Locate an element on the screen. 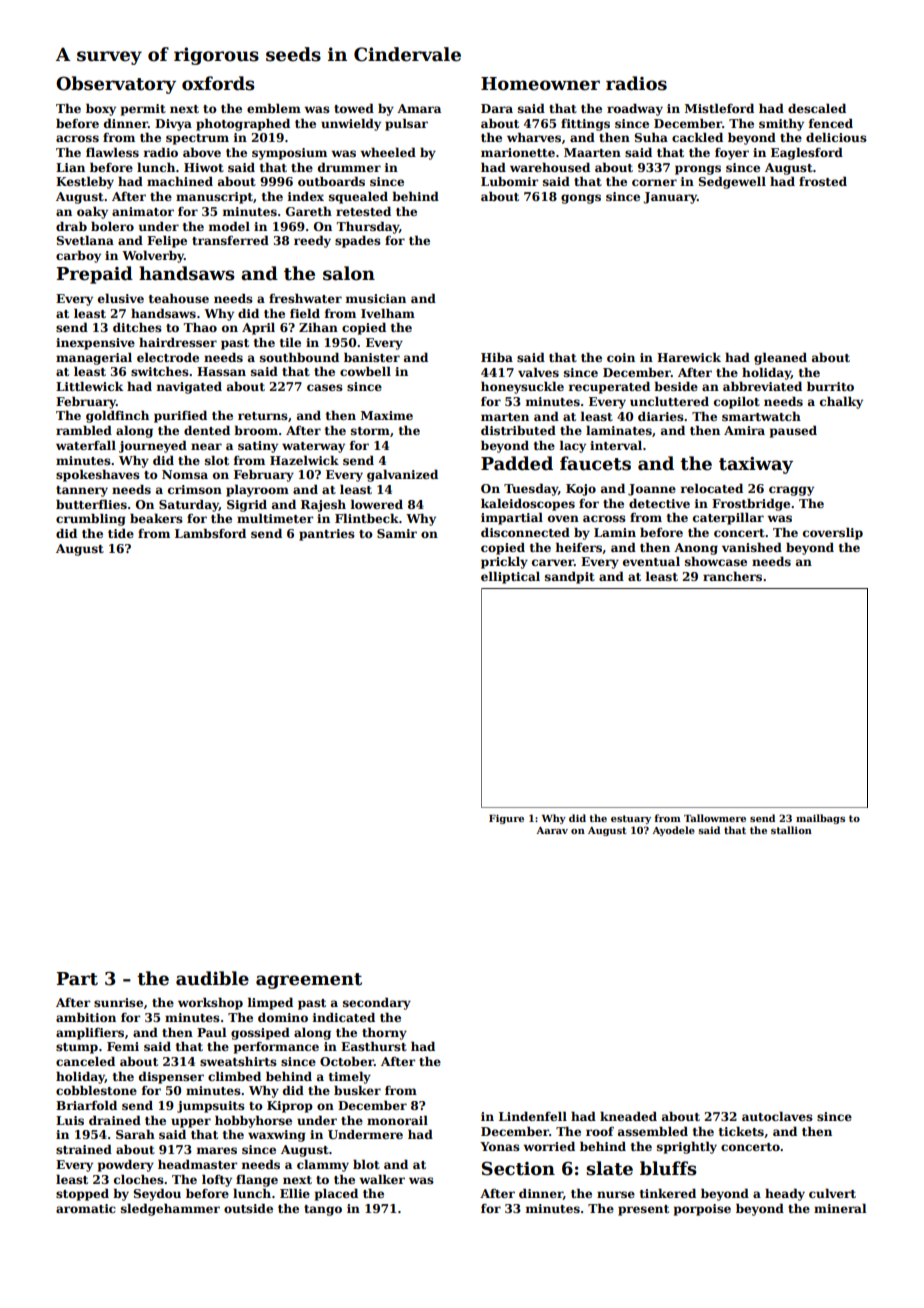  Lambsford is located at coordinates (210, 533).
